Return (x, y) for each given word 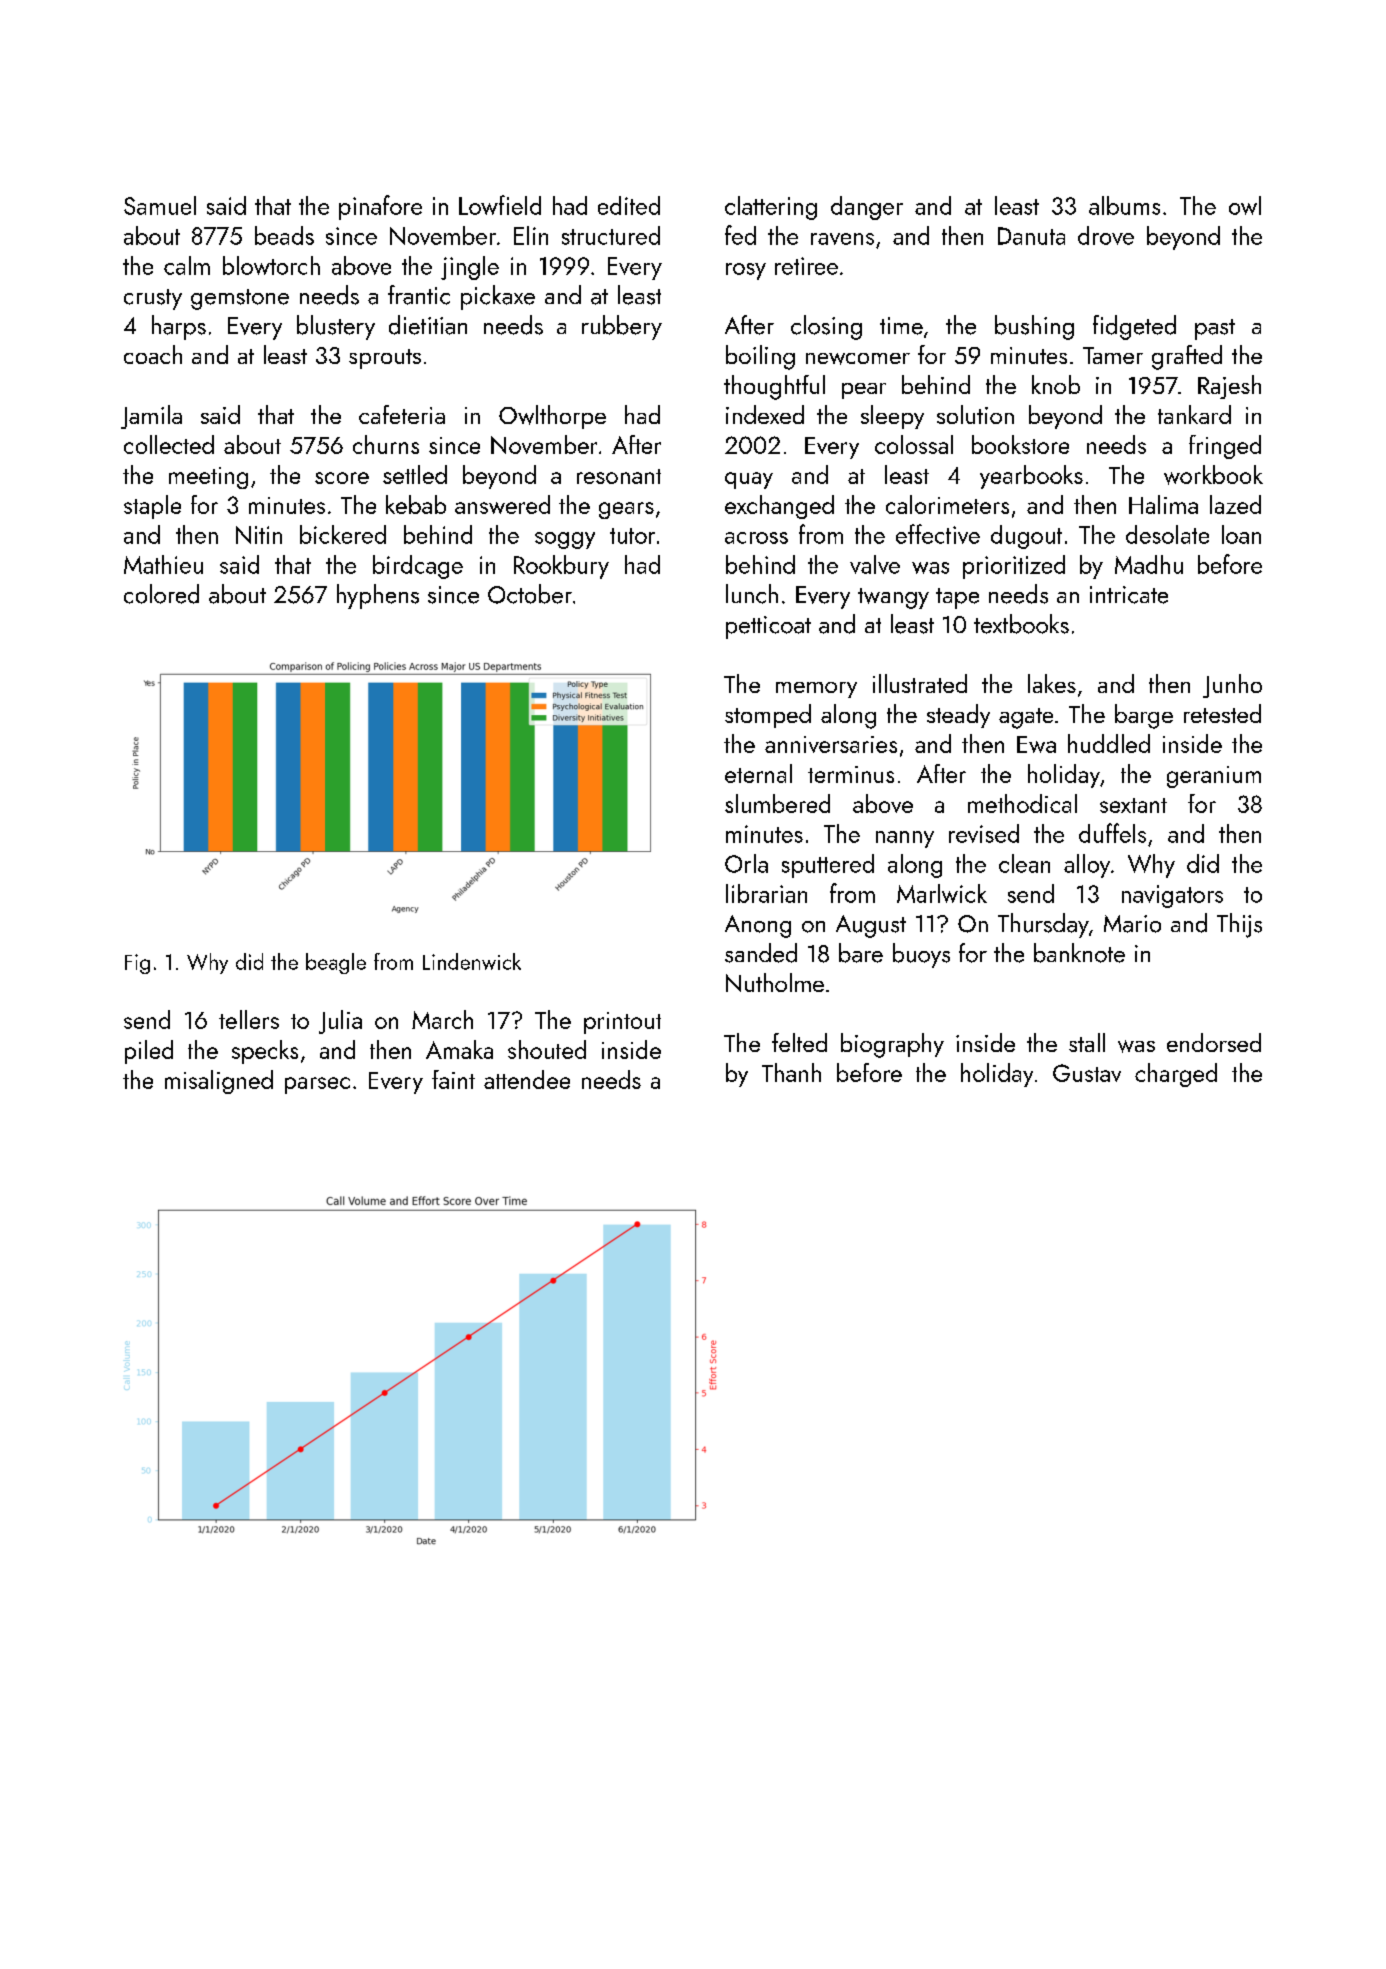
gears (626, 510)
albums (1124, 205)
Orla (746, 863)
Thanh (791, 1072)
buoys (921, 955)
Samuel (160, 205)
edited (629, 205)
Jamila (151, 417)
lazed (1235, 504)
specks (265, 1052)
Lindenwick (472, 961)
